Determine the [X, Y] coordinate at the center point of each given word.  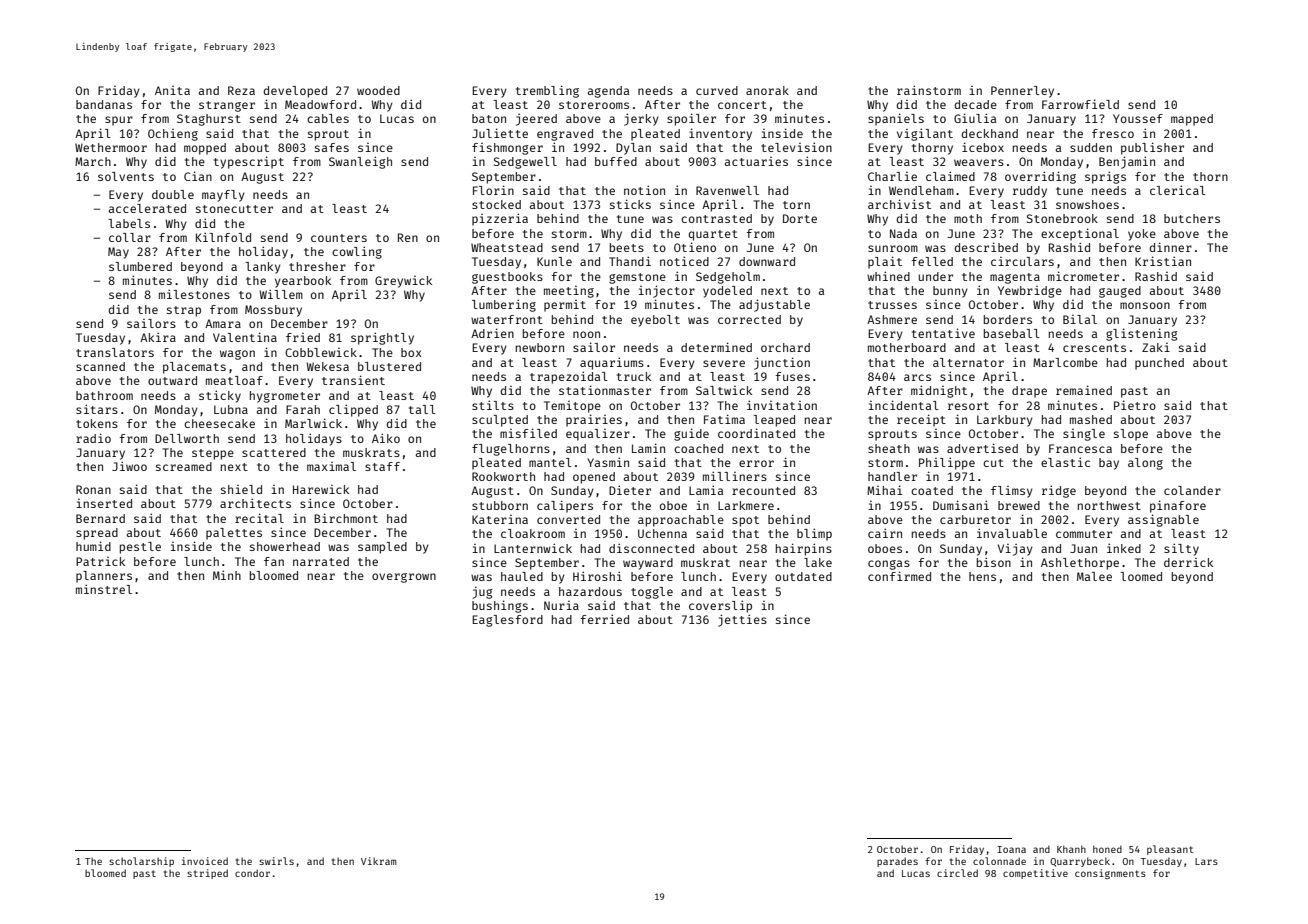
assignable [1163, 520]
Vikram [378, 861]
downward [767, 261]
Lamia [706, 490]
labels [129, 223]
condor [252, 873]
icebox [983, 147]
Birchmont [346, 518]
